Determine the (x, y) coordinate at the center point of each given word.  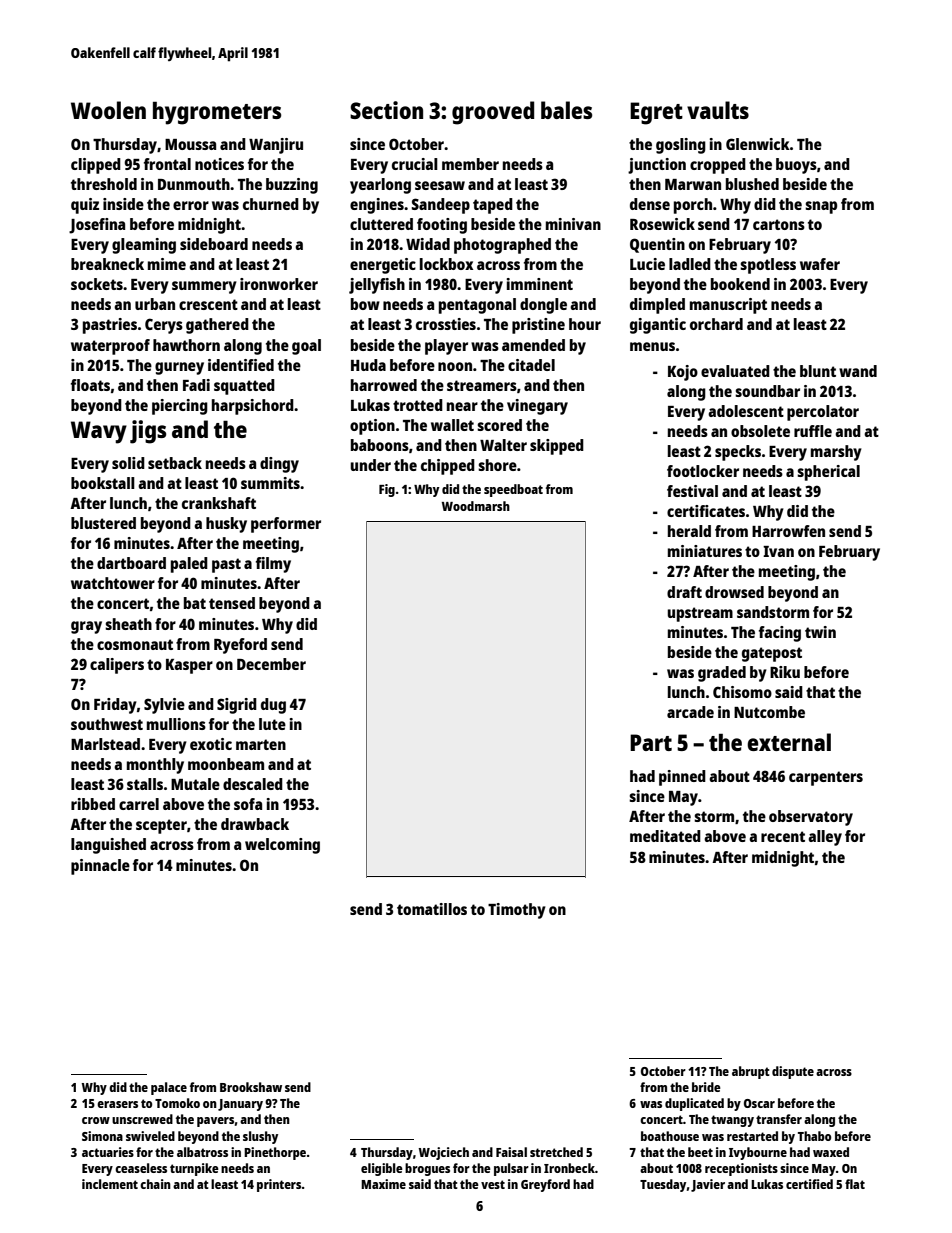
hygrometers (217, 113)
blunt (818, 371)
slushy (260, 1137)
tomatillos (432, 909)
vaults (718, 110)
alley (825, 838)
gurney (179, 368)
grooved (493, 113)
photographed (502, 246)
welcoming (282, 846)
